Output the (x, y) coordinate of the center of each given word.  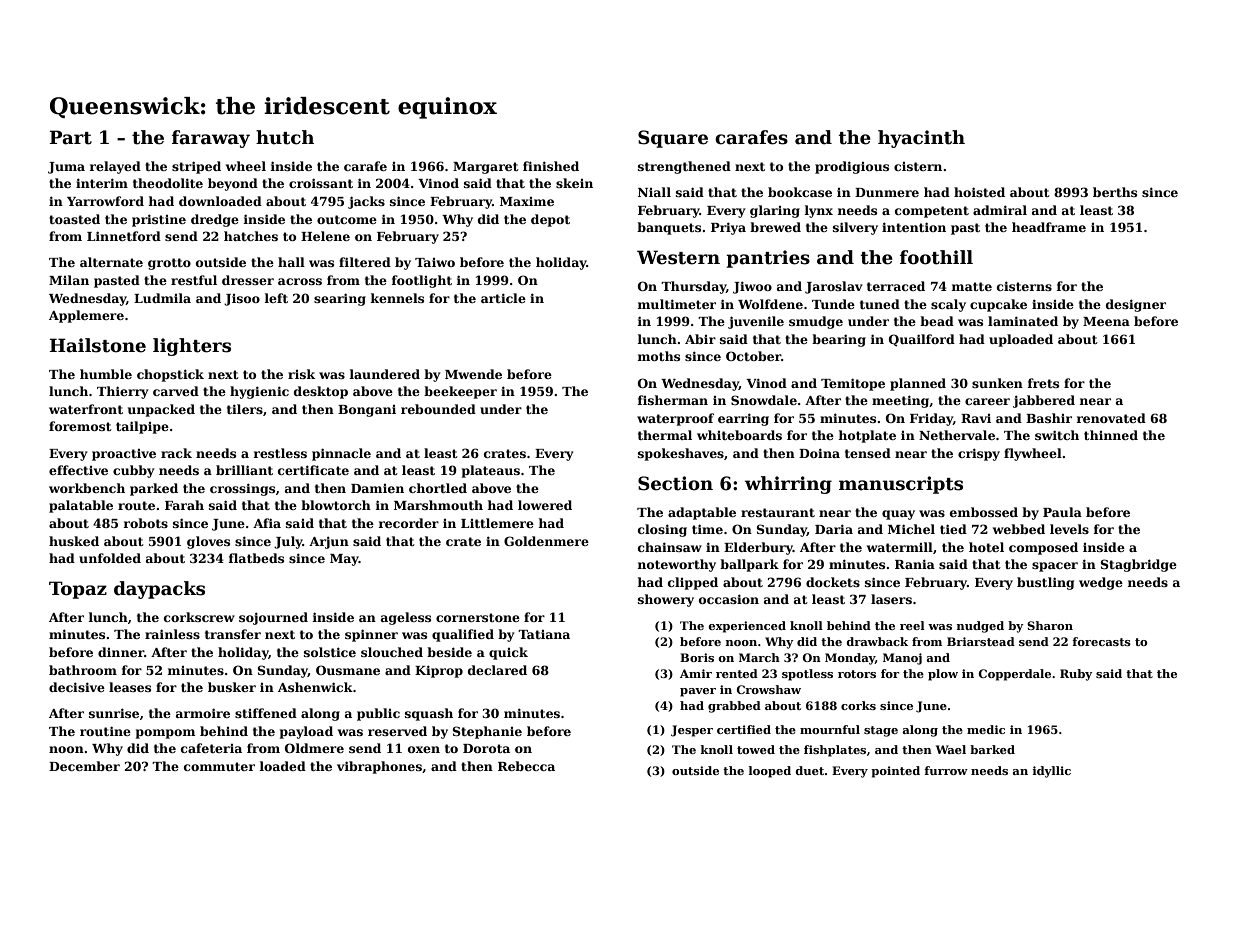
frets (1043, 383)
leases (130, 687)
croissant (321, 183)
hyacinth (921, 139)
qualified (463, 635)
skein (574, 183)
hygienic (259, 392)
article (503, 298)
